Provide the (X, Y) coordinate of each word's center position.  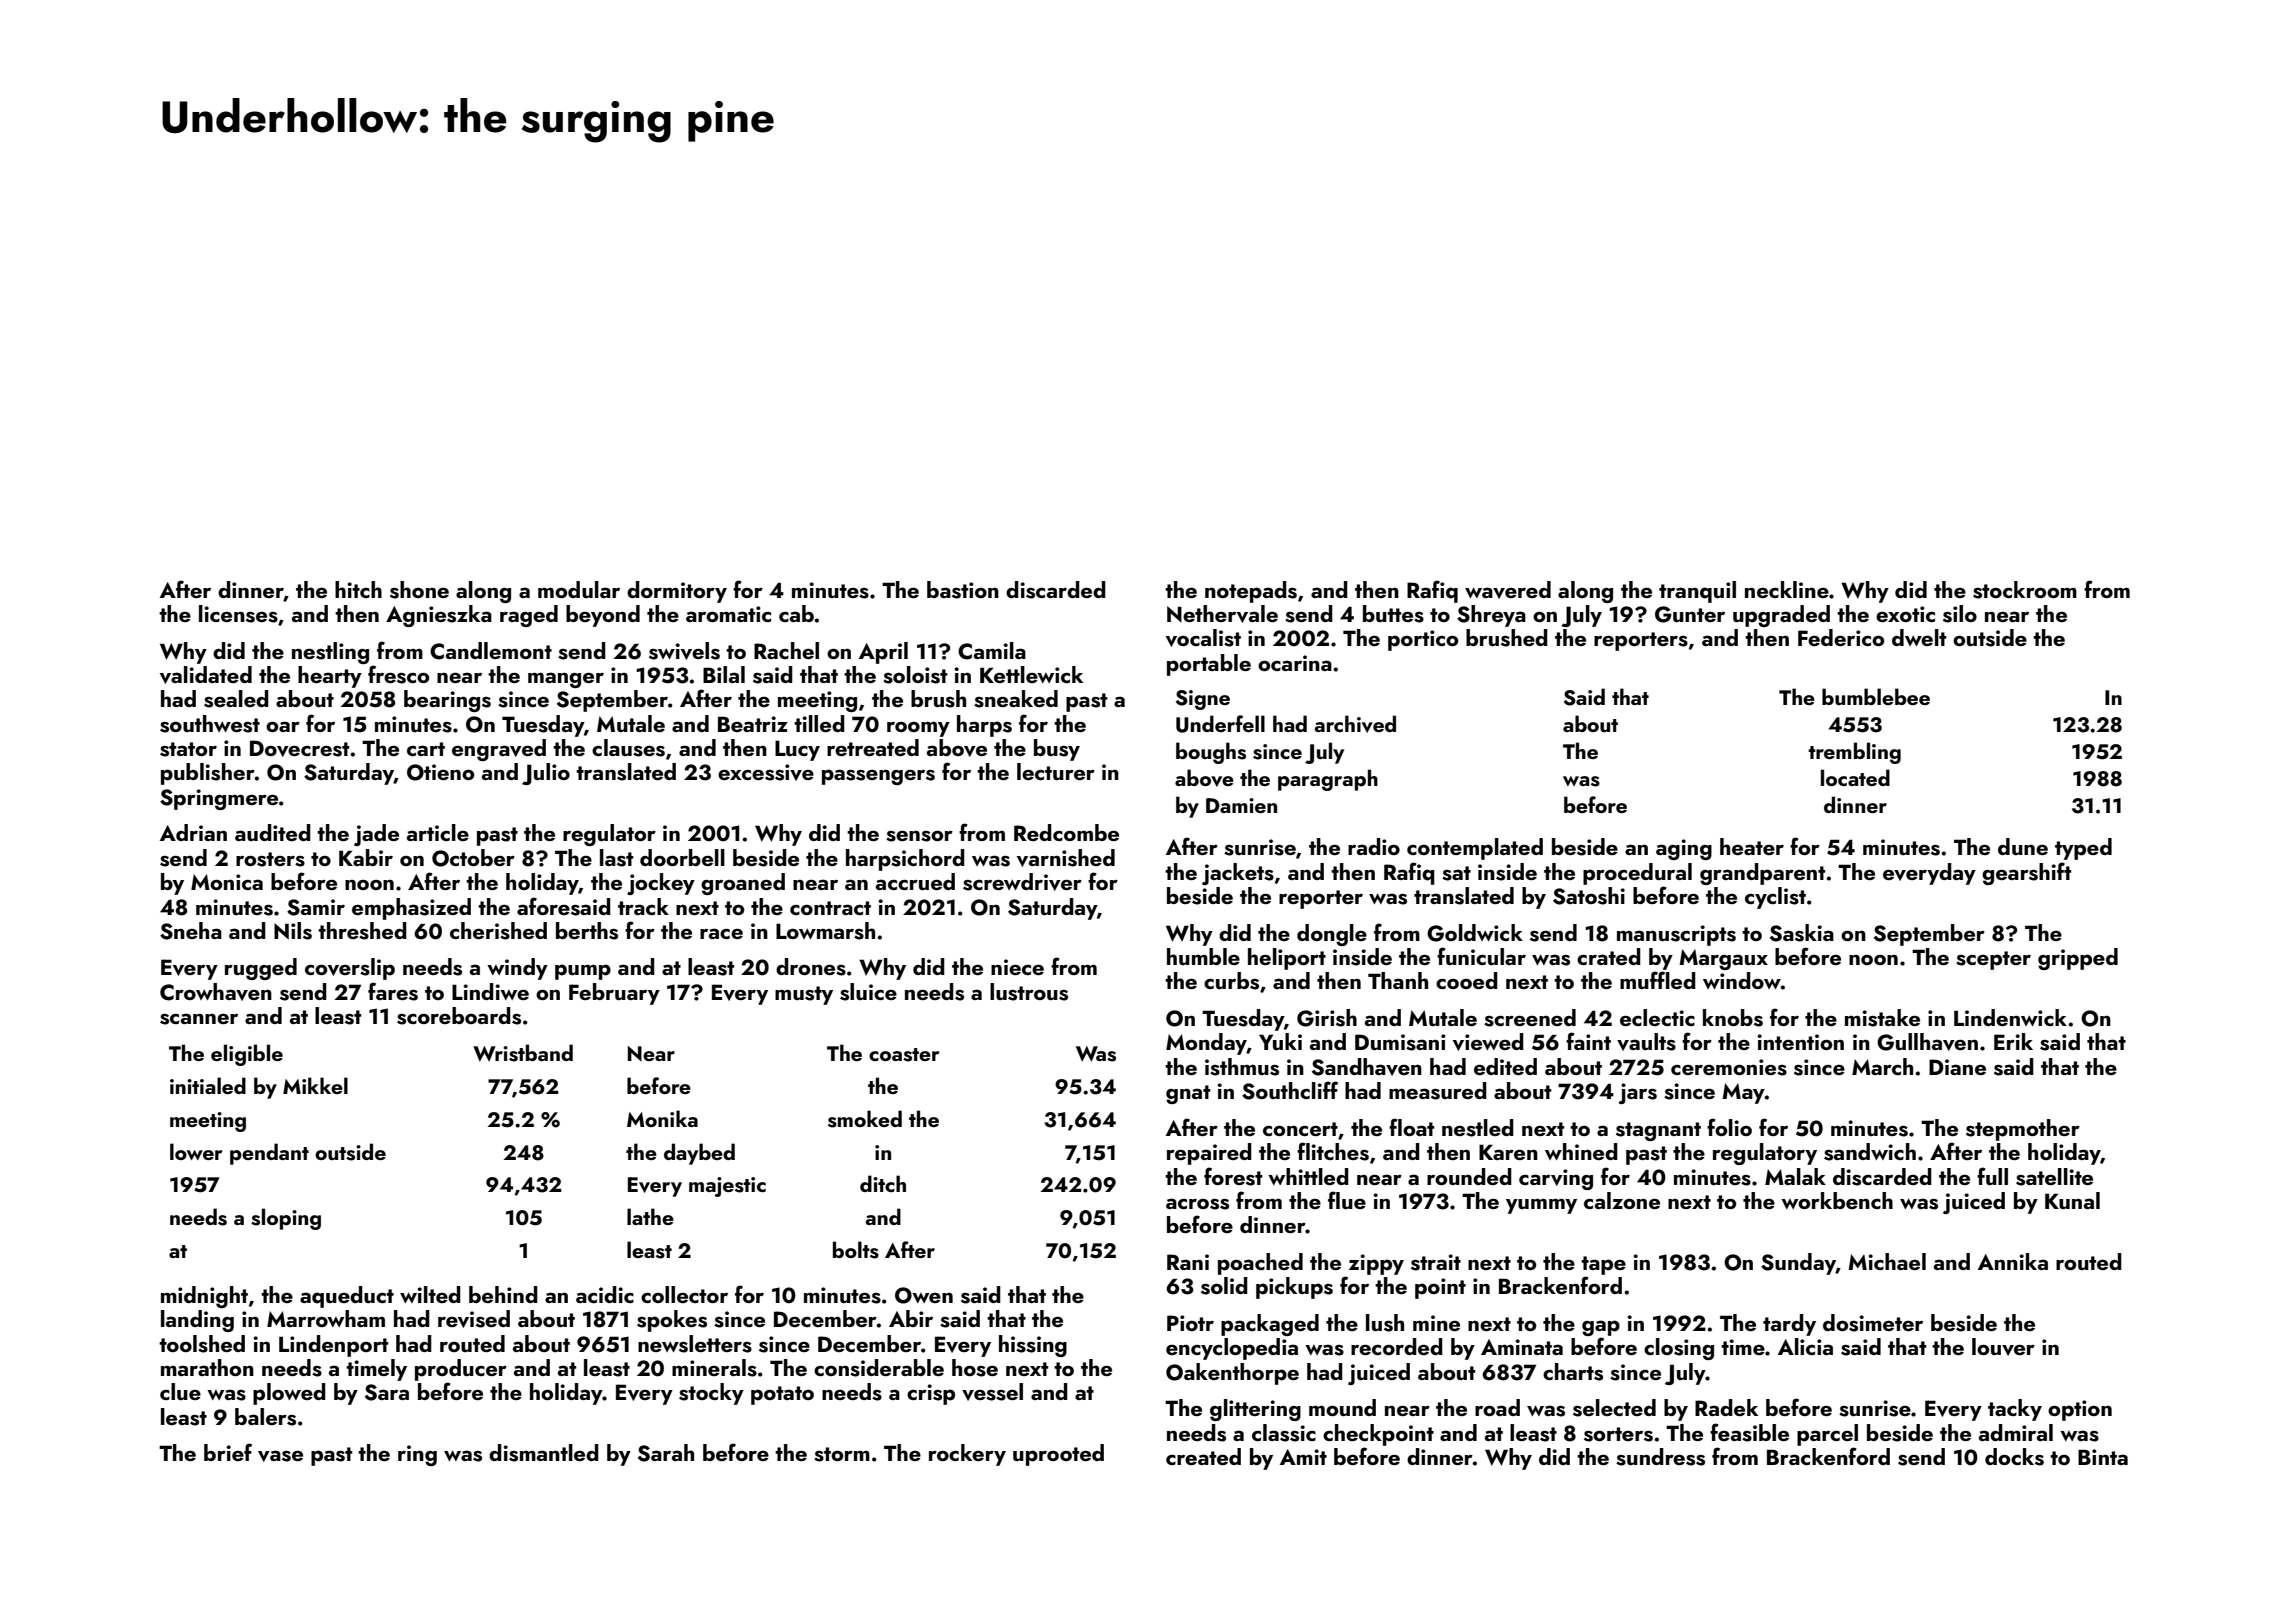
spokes (672, 1321)
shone (419, 590)
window (1742, 980)
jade (376, 835)
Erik (2013, 1041)
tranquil (1697, 592)
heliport (1287, 959)
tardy (1789, 1325)
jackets (1238, 874)
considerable (879, 1368)
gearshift (2026, 873)
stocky (711, 1394)
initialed (208, 1085)
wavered (1508, 590)
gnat (1188, 1094)
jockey (661, 884)
